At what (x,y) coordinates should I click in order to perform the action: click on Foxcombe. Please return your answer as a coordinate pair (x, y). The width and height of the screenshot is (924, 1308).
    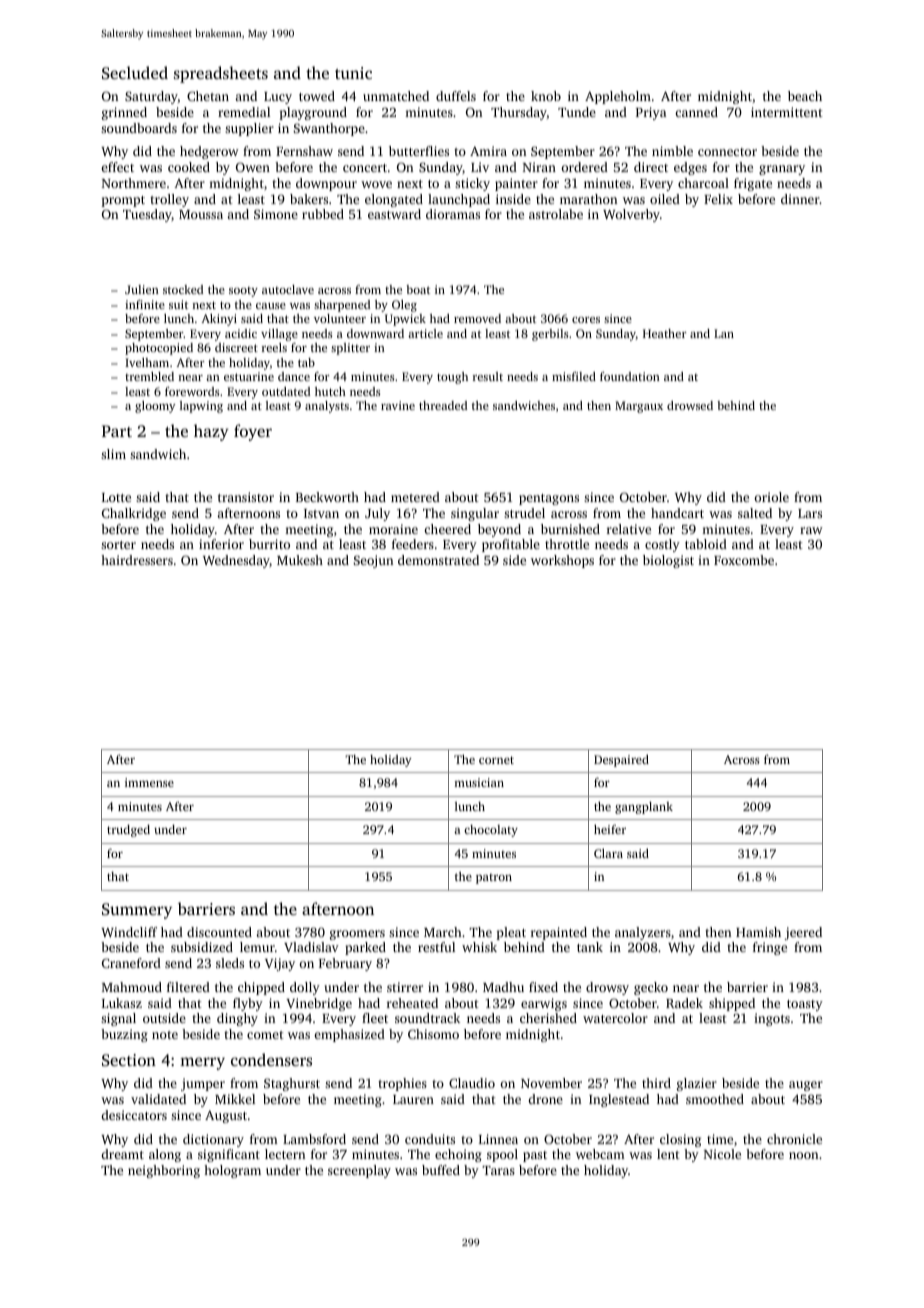
    Looking at the image, I should click on (744, 560).
